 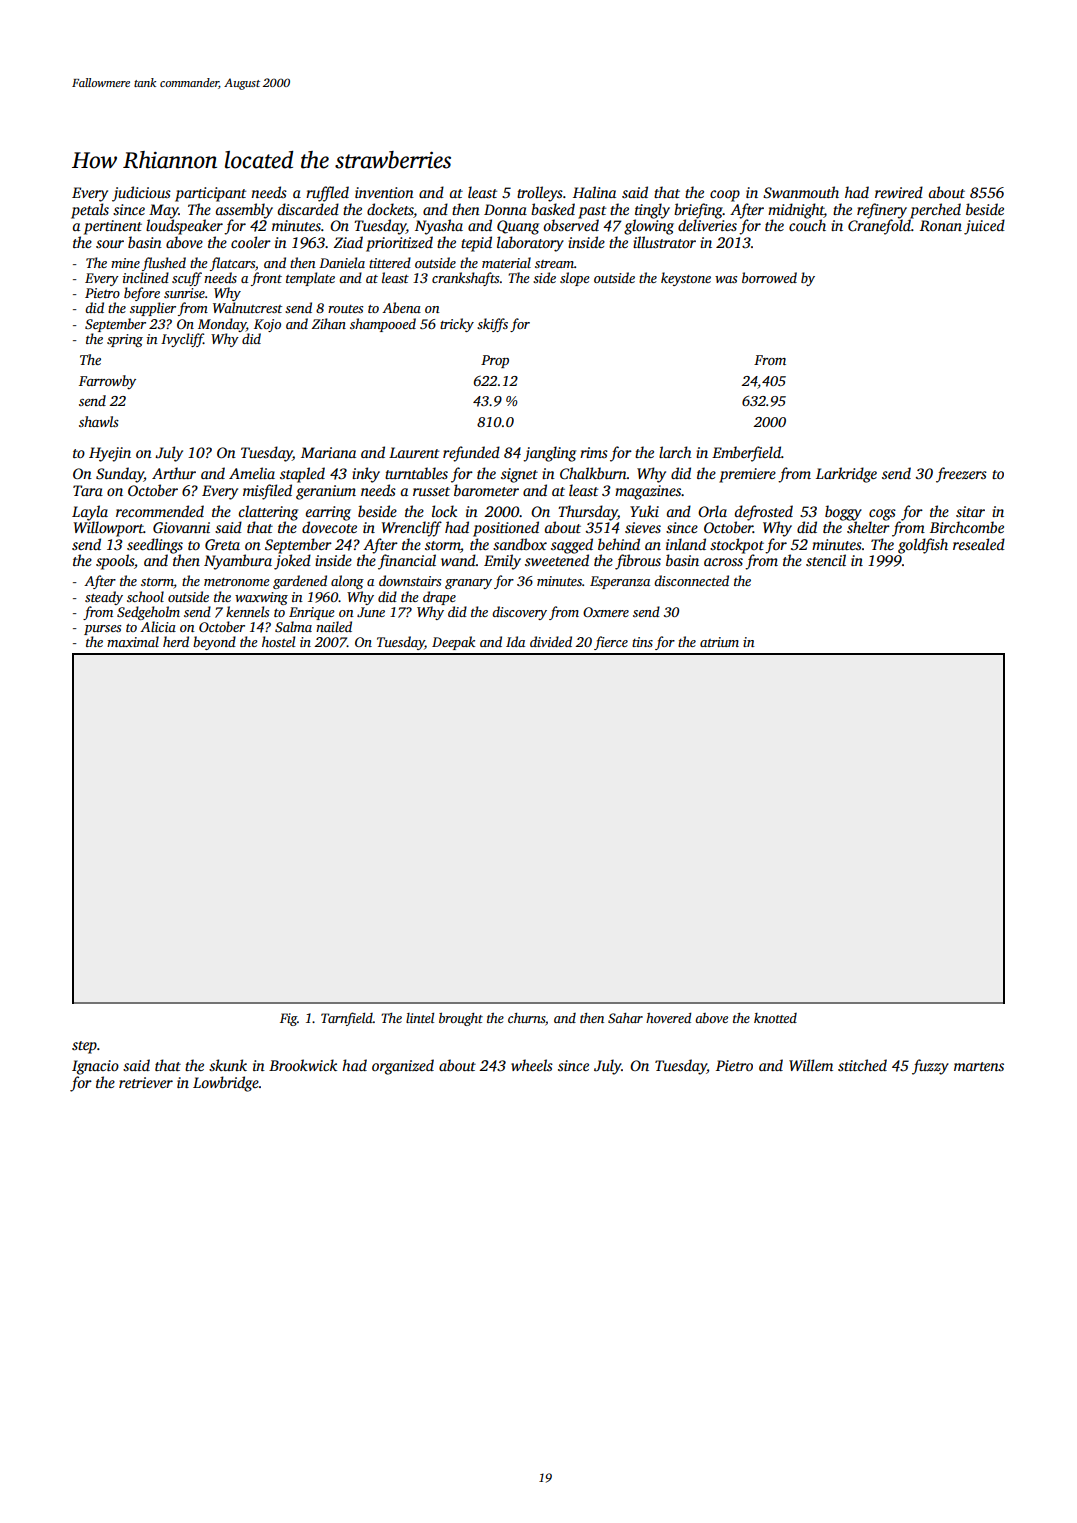 What do you see at coordinates (899, 192) in the page?
I see `rewired` at bounding box center [899, 192].
